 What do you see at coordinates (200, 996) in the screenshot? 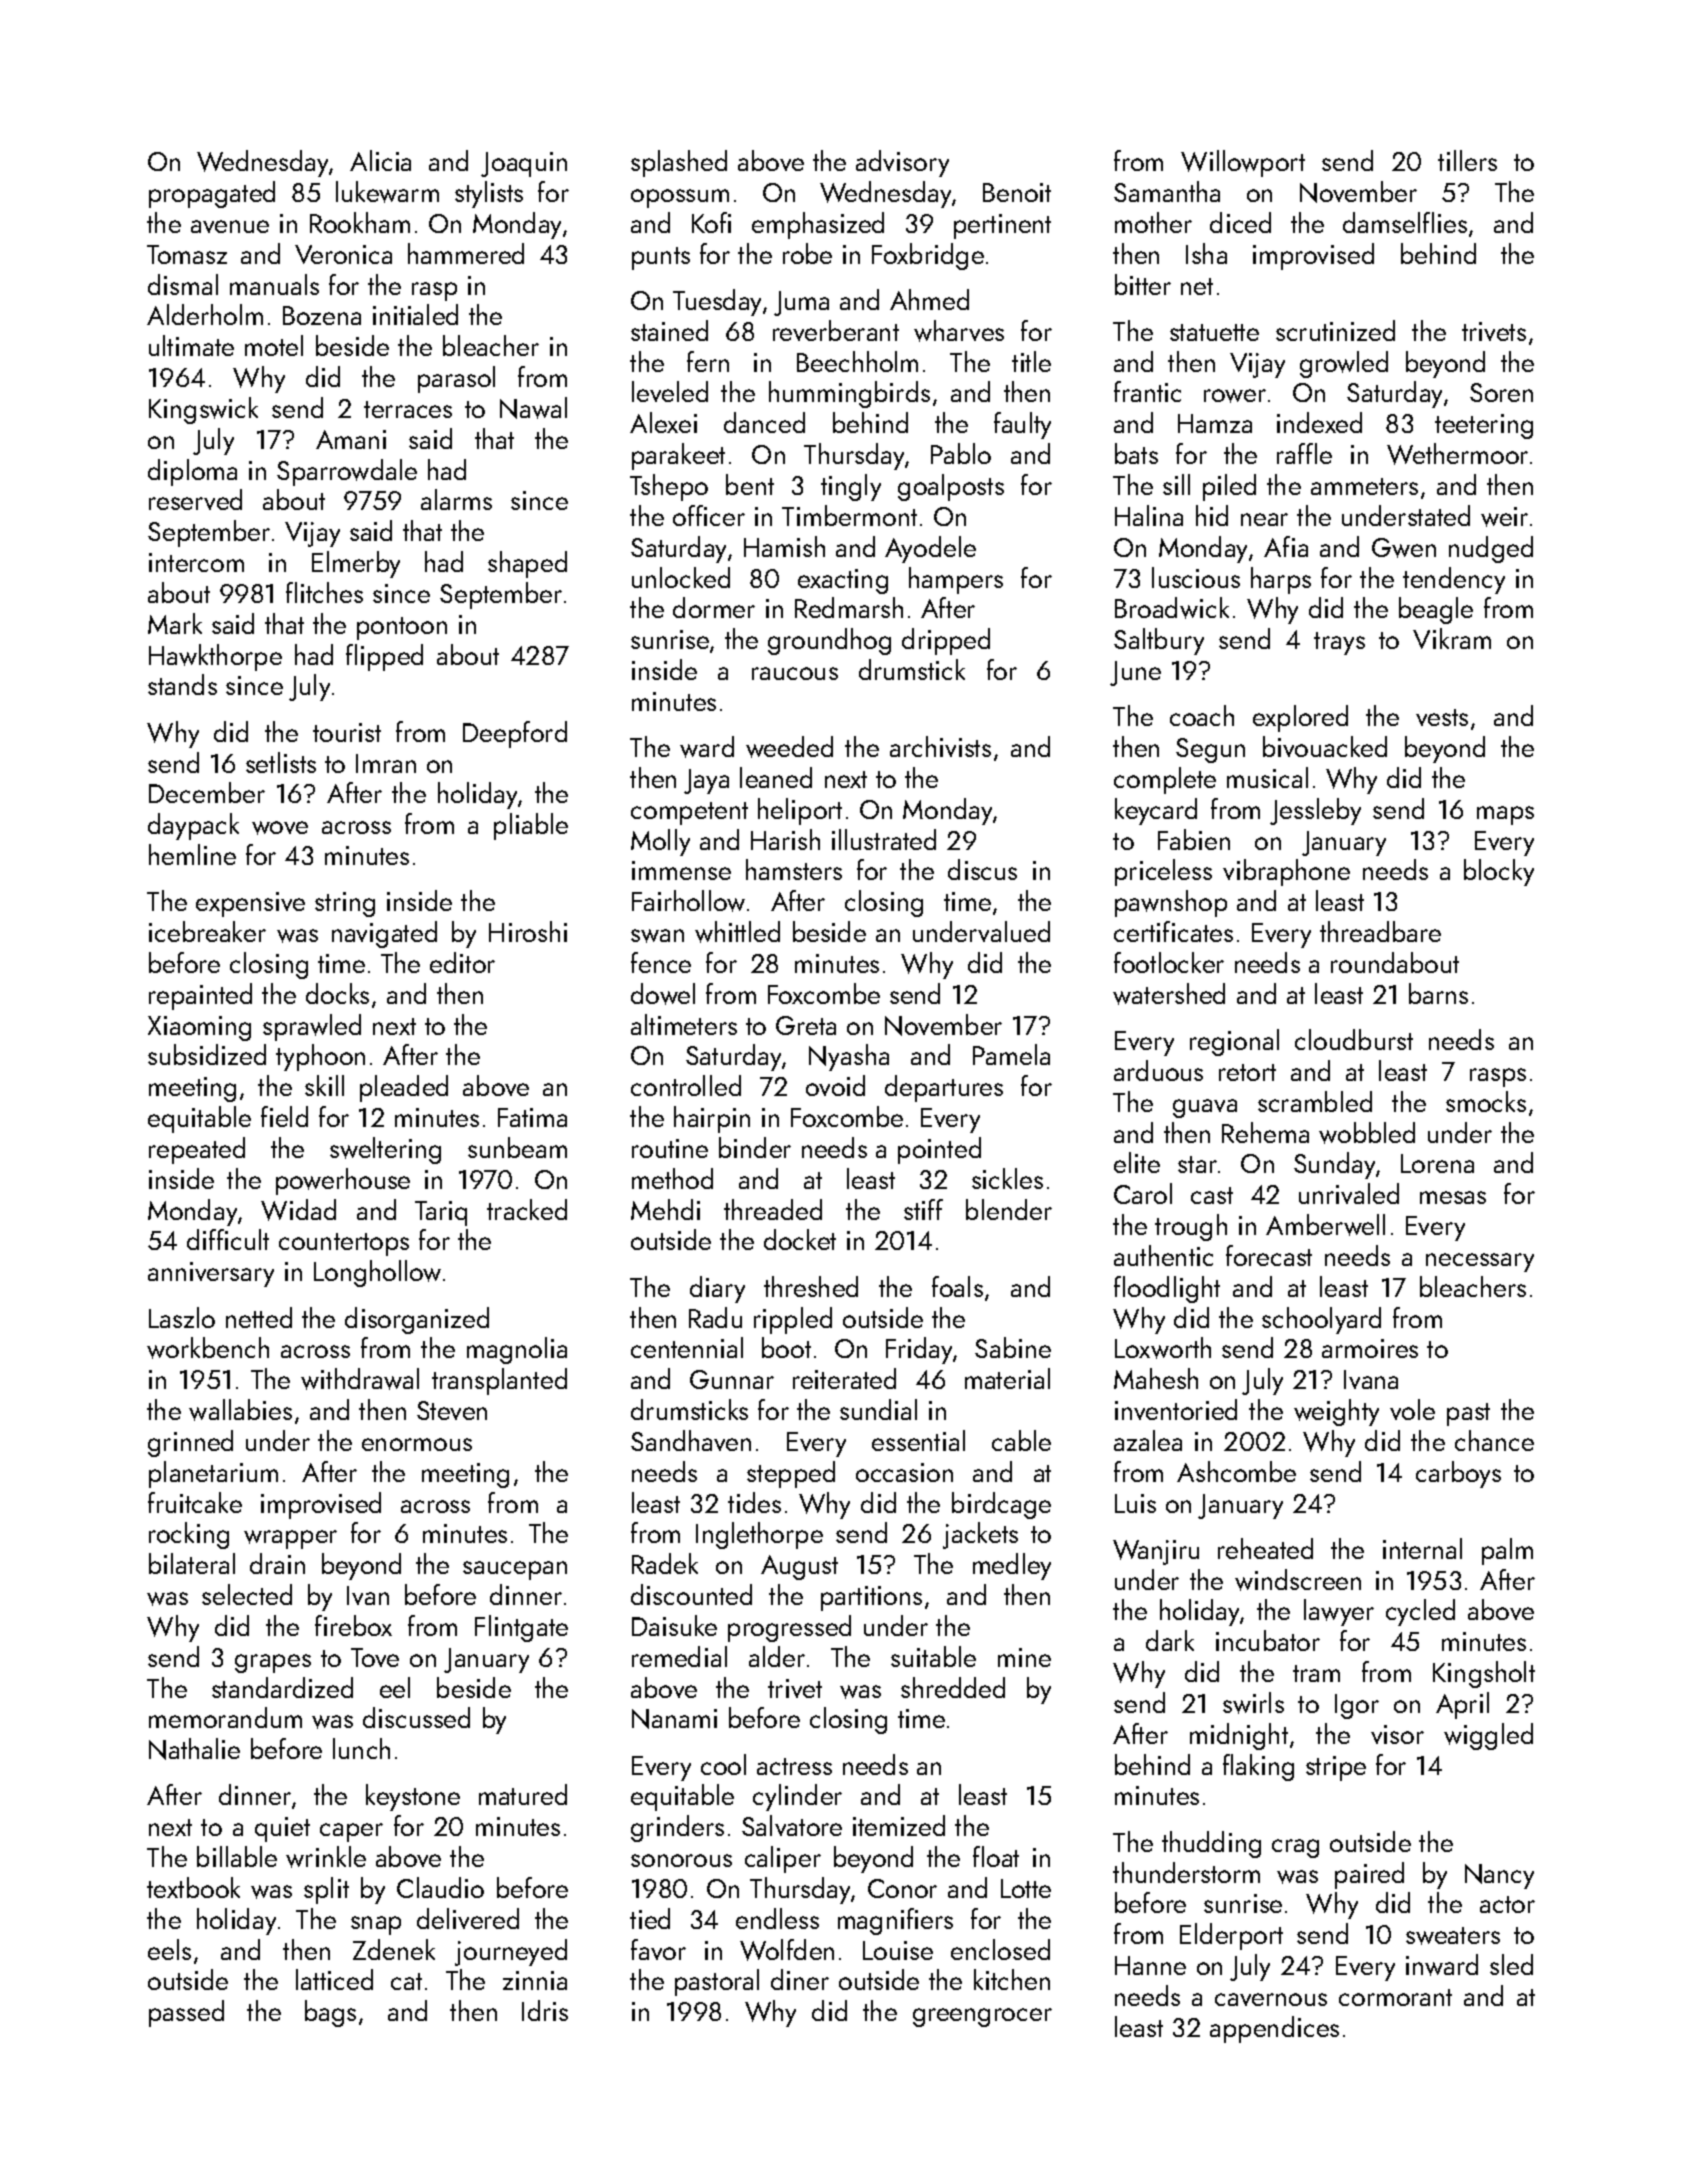
I see `repainted` at bounding box center [200, 996].
